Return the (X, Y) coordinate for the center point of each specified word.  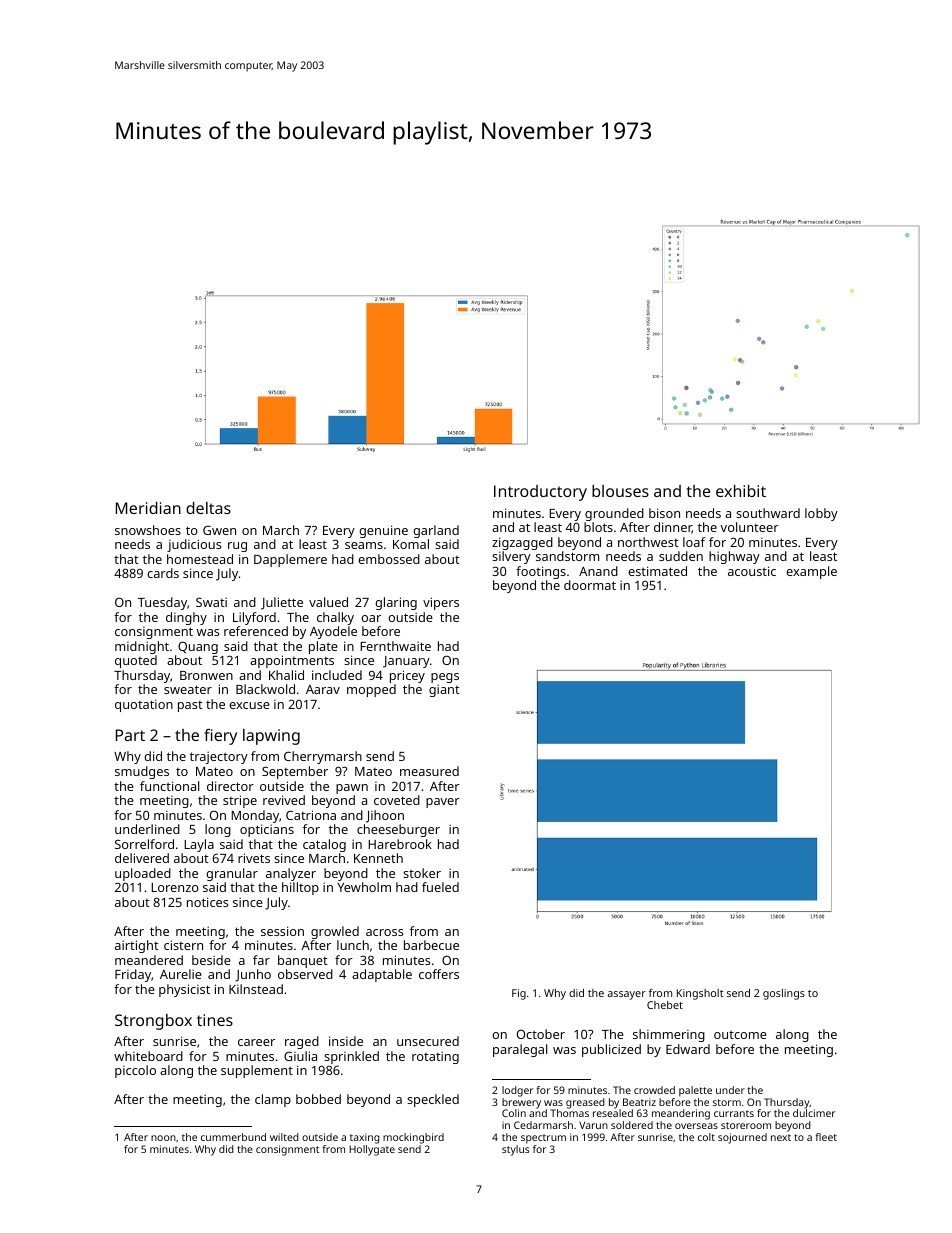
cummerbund (233, 1137)
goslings (784, 994)
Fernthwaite (395, 646)
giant (444, 690)
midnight (142, 647)
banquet (303, 961)
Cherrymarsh (323, 757)
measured (429, 771)
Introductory (540, 493)
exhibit (741, 491)
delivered (142, 858)
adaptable (382, 975)
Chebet (665, 1005)
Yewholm (364, 887)
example (811, 572)
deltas (208, 508)
